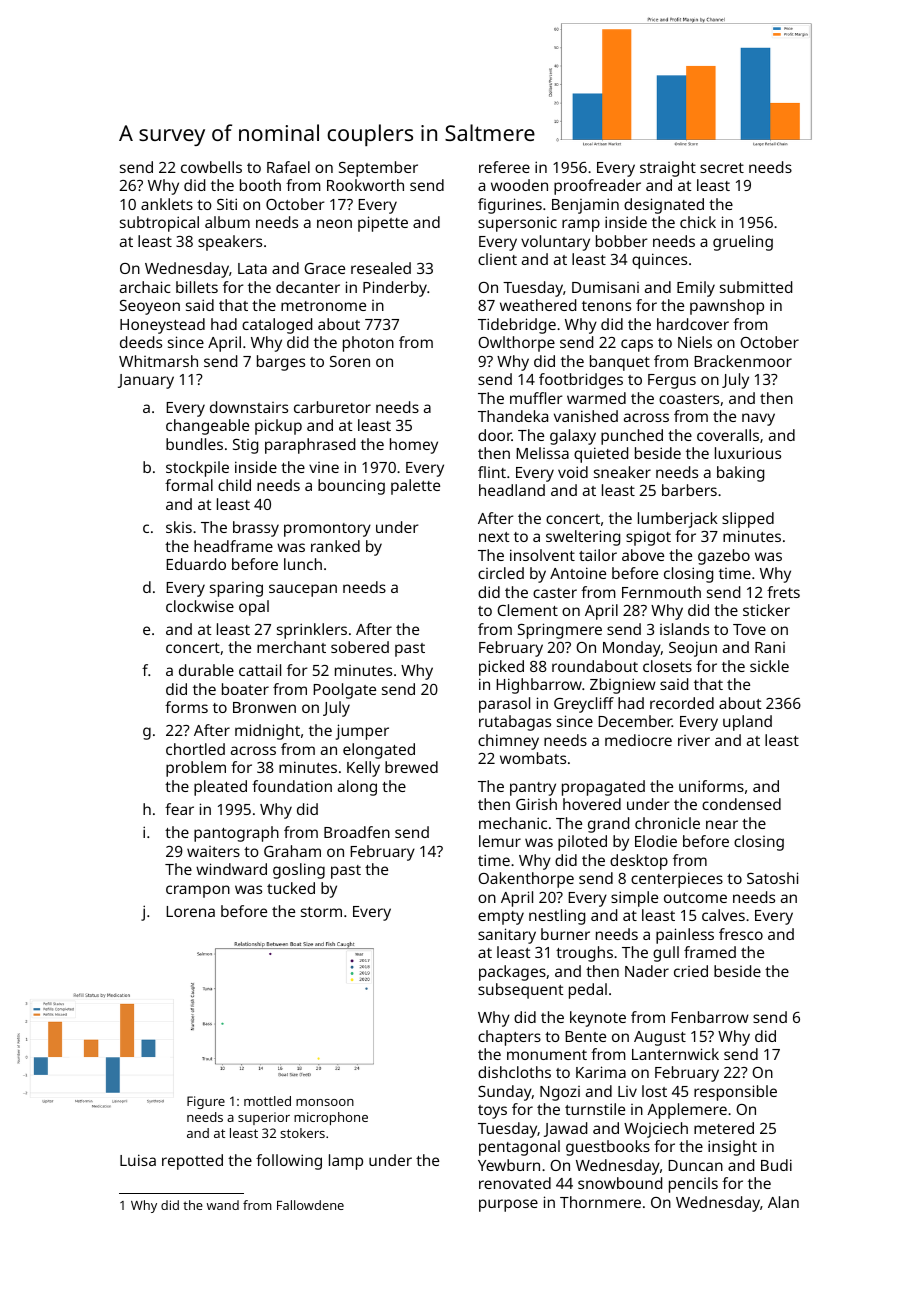 Image resolution: width=924 pixels, height=1308 pixels. I want to click on secret, so click(722, 168).
